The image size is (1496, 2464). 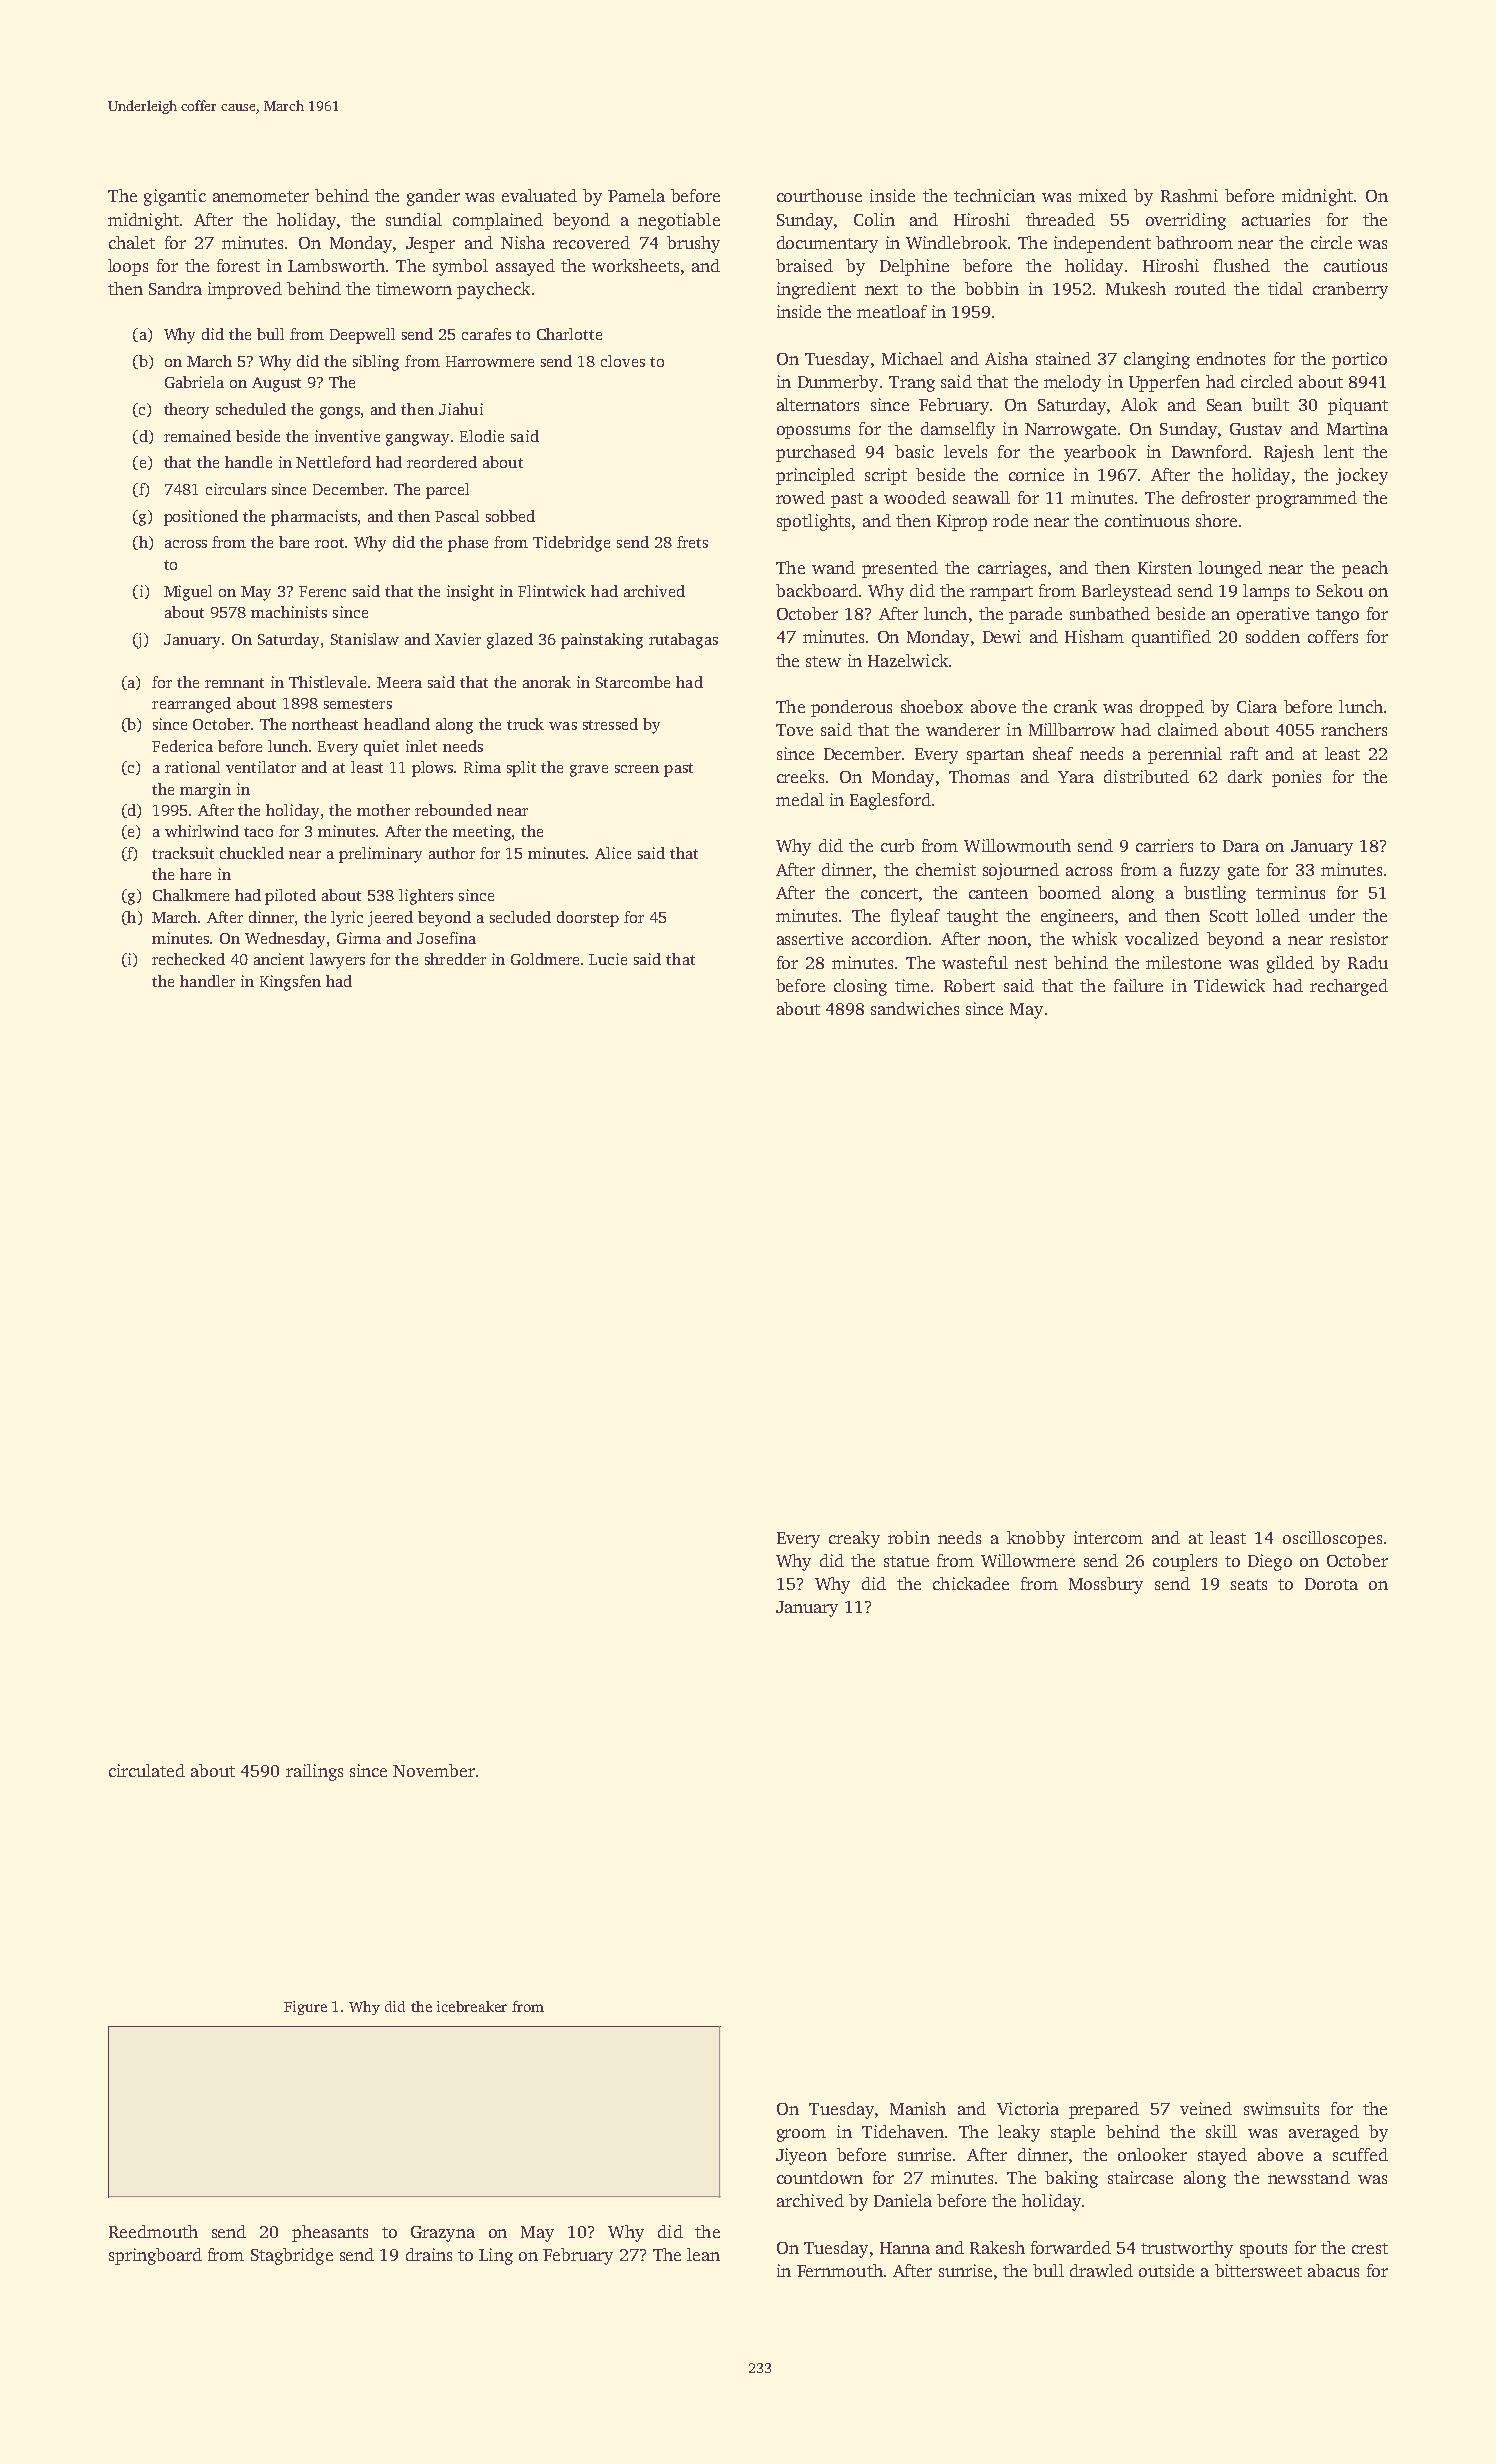 What do you see at coordinates (175, 288) in the page?
I see `Sandra` at bounding box center [175, 288].
